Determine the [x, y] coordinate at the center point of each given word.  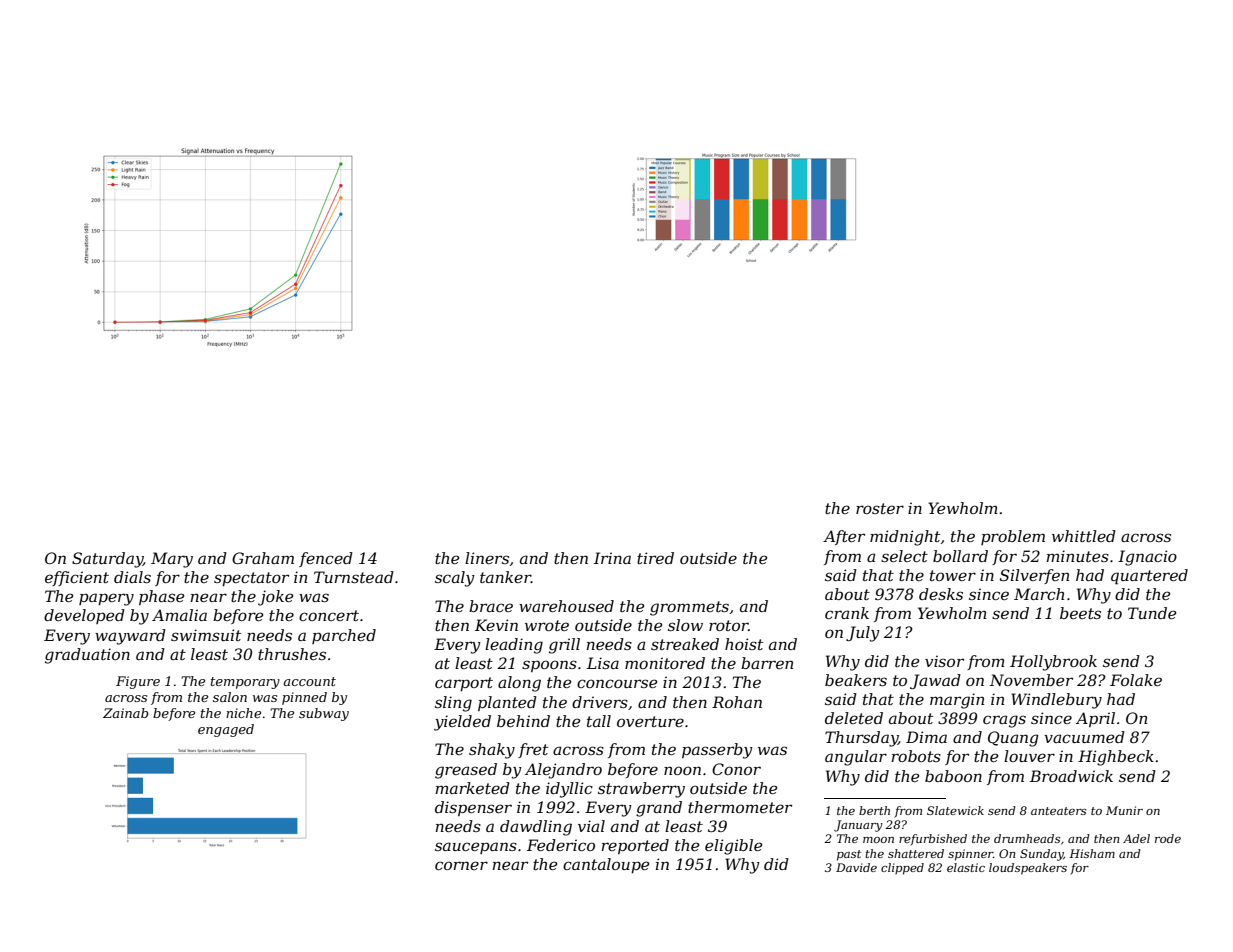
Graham [263, 558]
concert [329, 615]
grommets [689, 608]
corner [461, 865]
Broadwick [1071, 776]
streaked [685, 644]
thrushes [292, 654]
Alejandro [563, 771]
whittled [1084, 536]
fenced [326, 559]
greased [466, 771]
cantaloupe [606, 865]
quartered [1149, 577]
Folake [1136, 680]
